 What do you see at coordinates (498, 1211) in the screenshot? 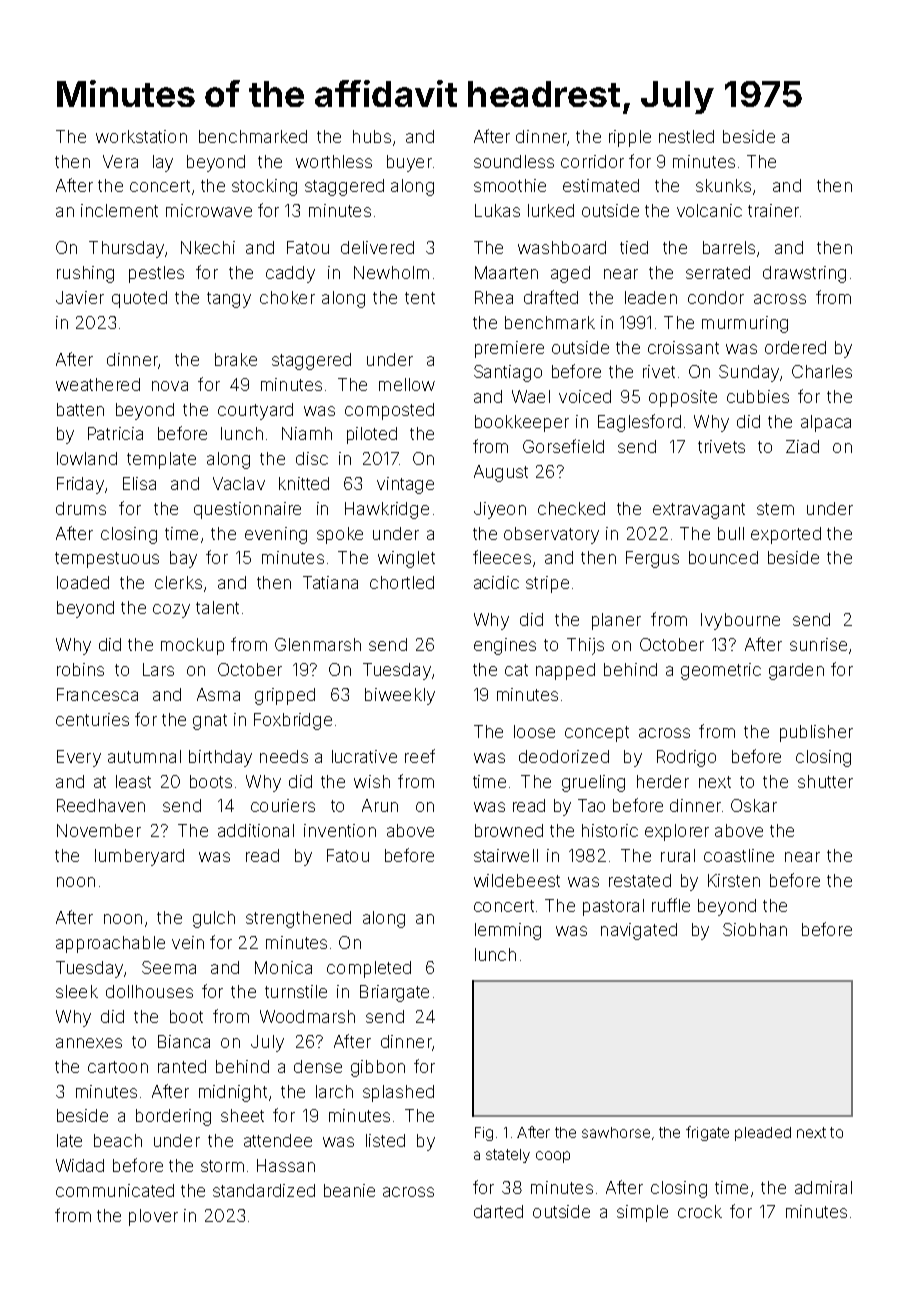
I see `darted` at bounding box center [498, 1211].
